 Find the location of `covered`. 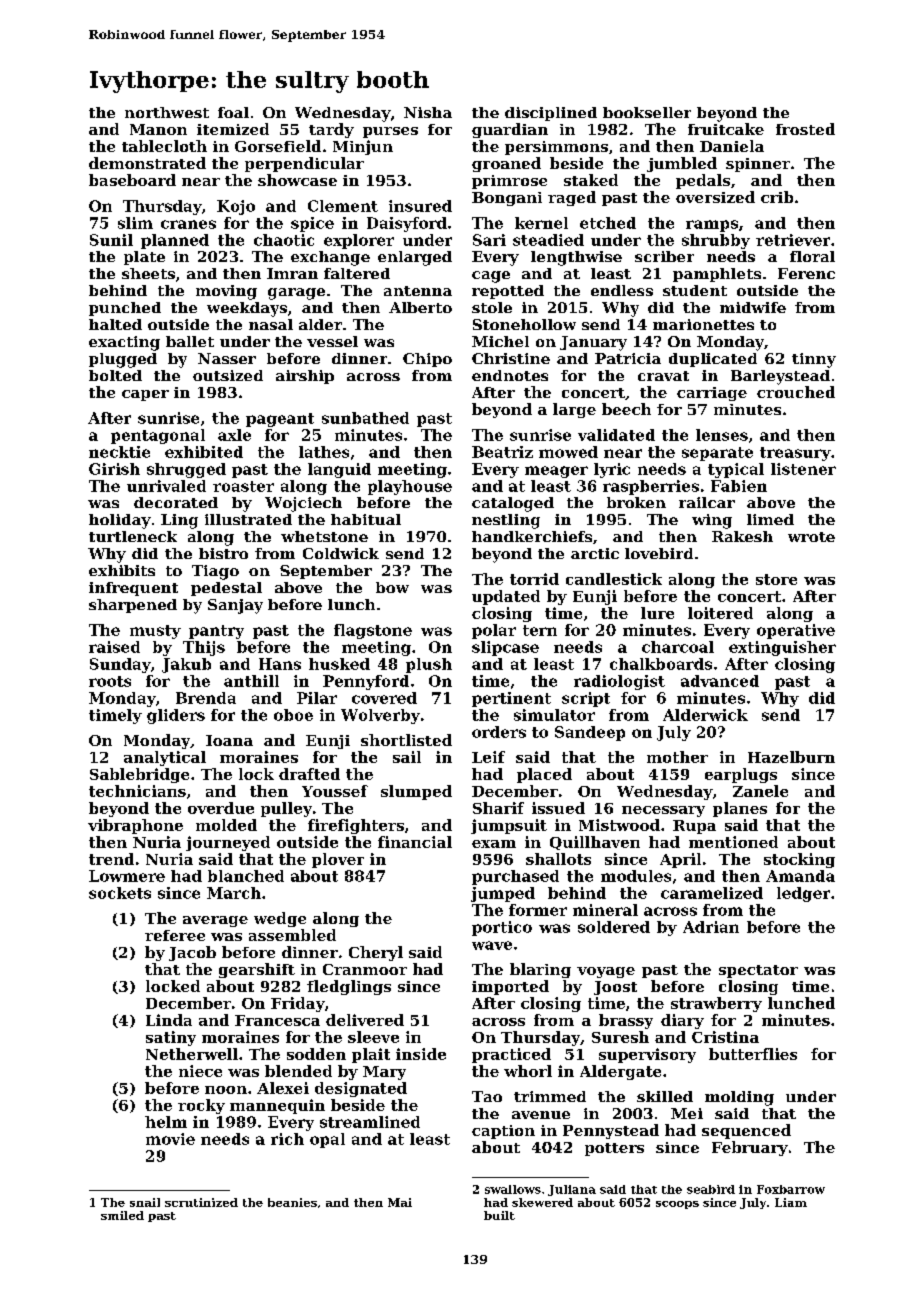

covered is located at coordinates (384, 698).
